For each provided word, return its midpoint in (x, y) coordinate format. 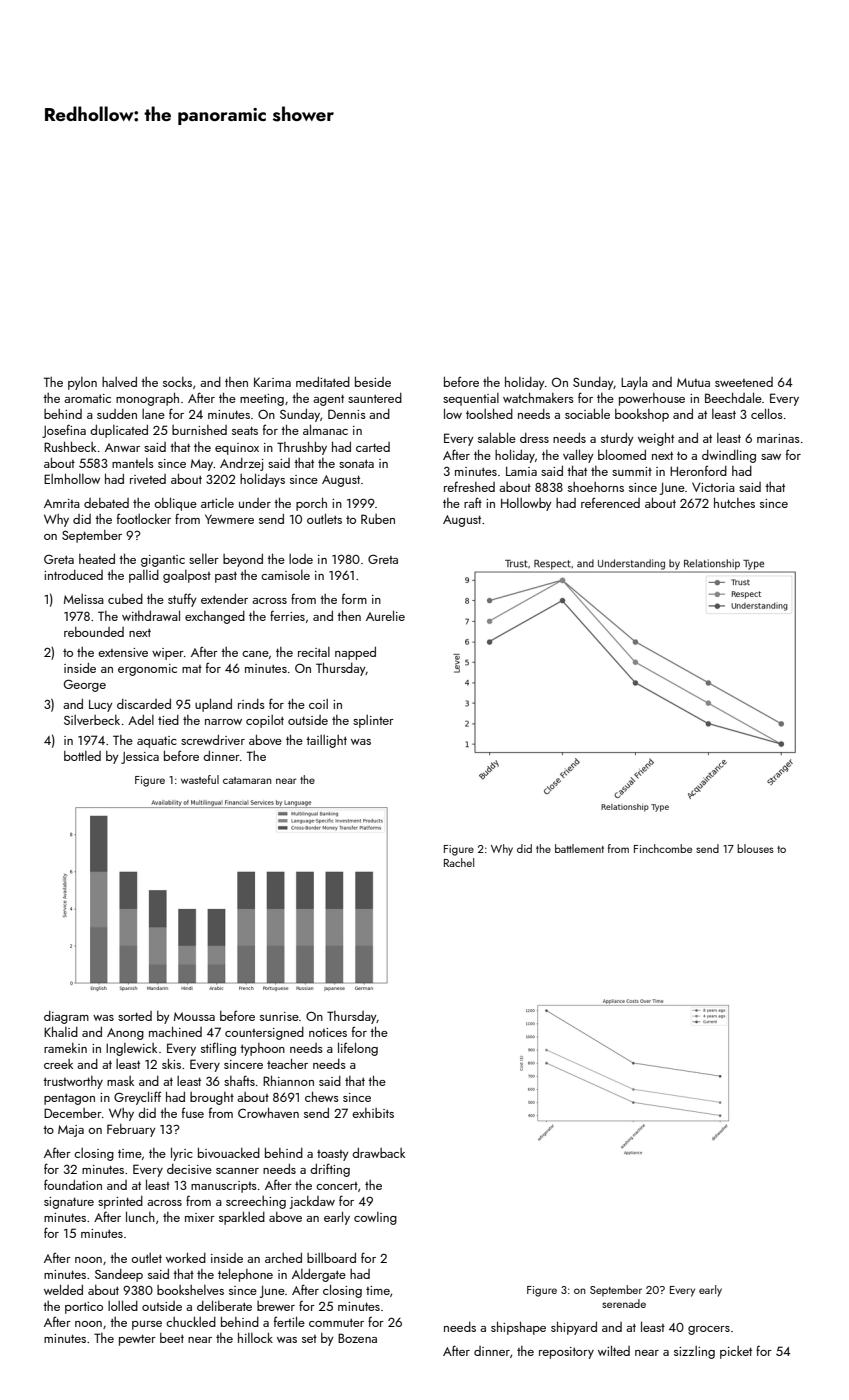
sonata (356, 464)
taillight (326, 741)
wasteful (200, 779)
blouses (755, 848)
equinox (237, 449)
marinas (778, 438)
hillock (255, 1337)
